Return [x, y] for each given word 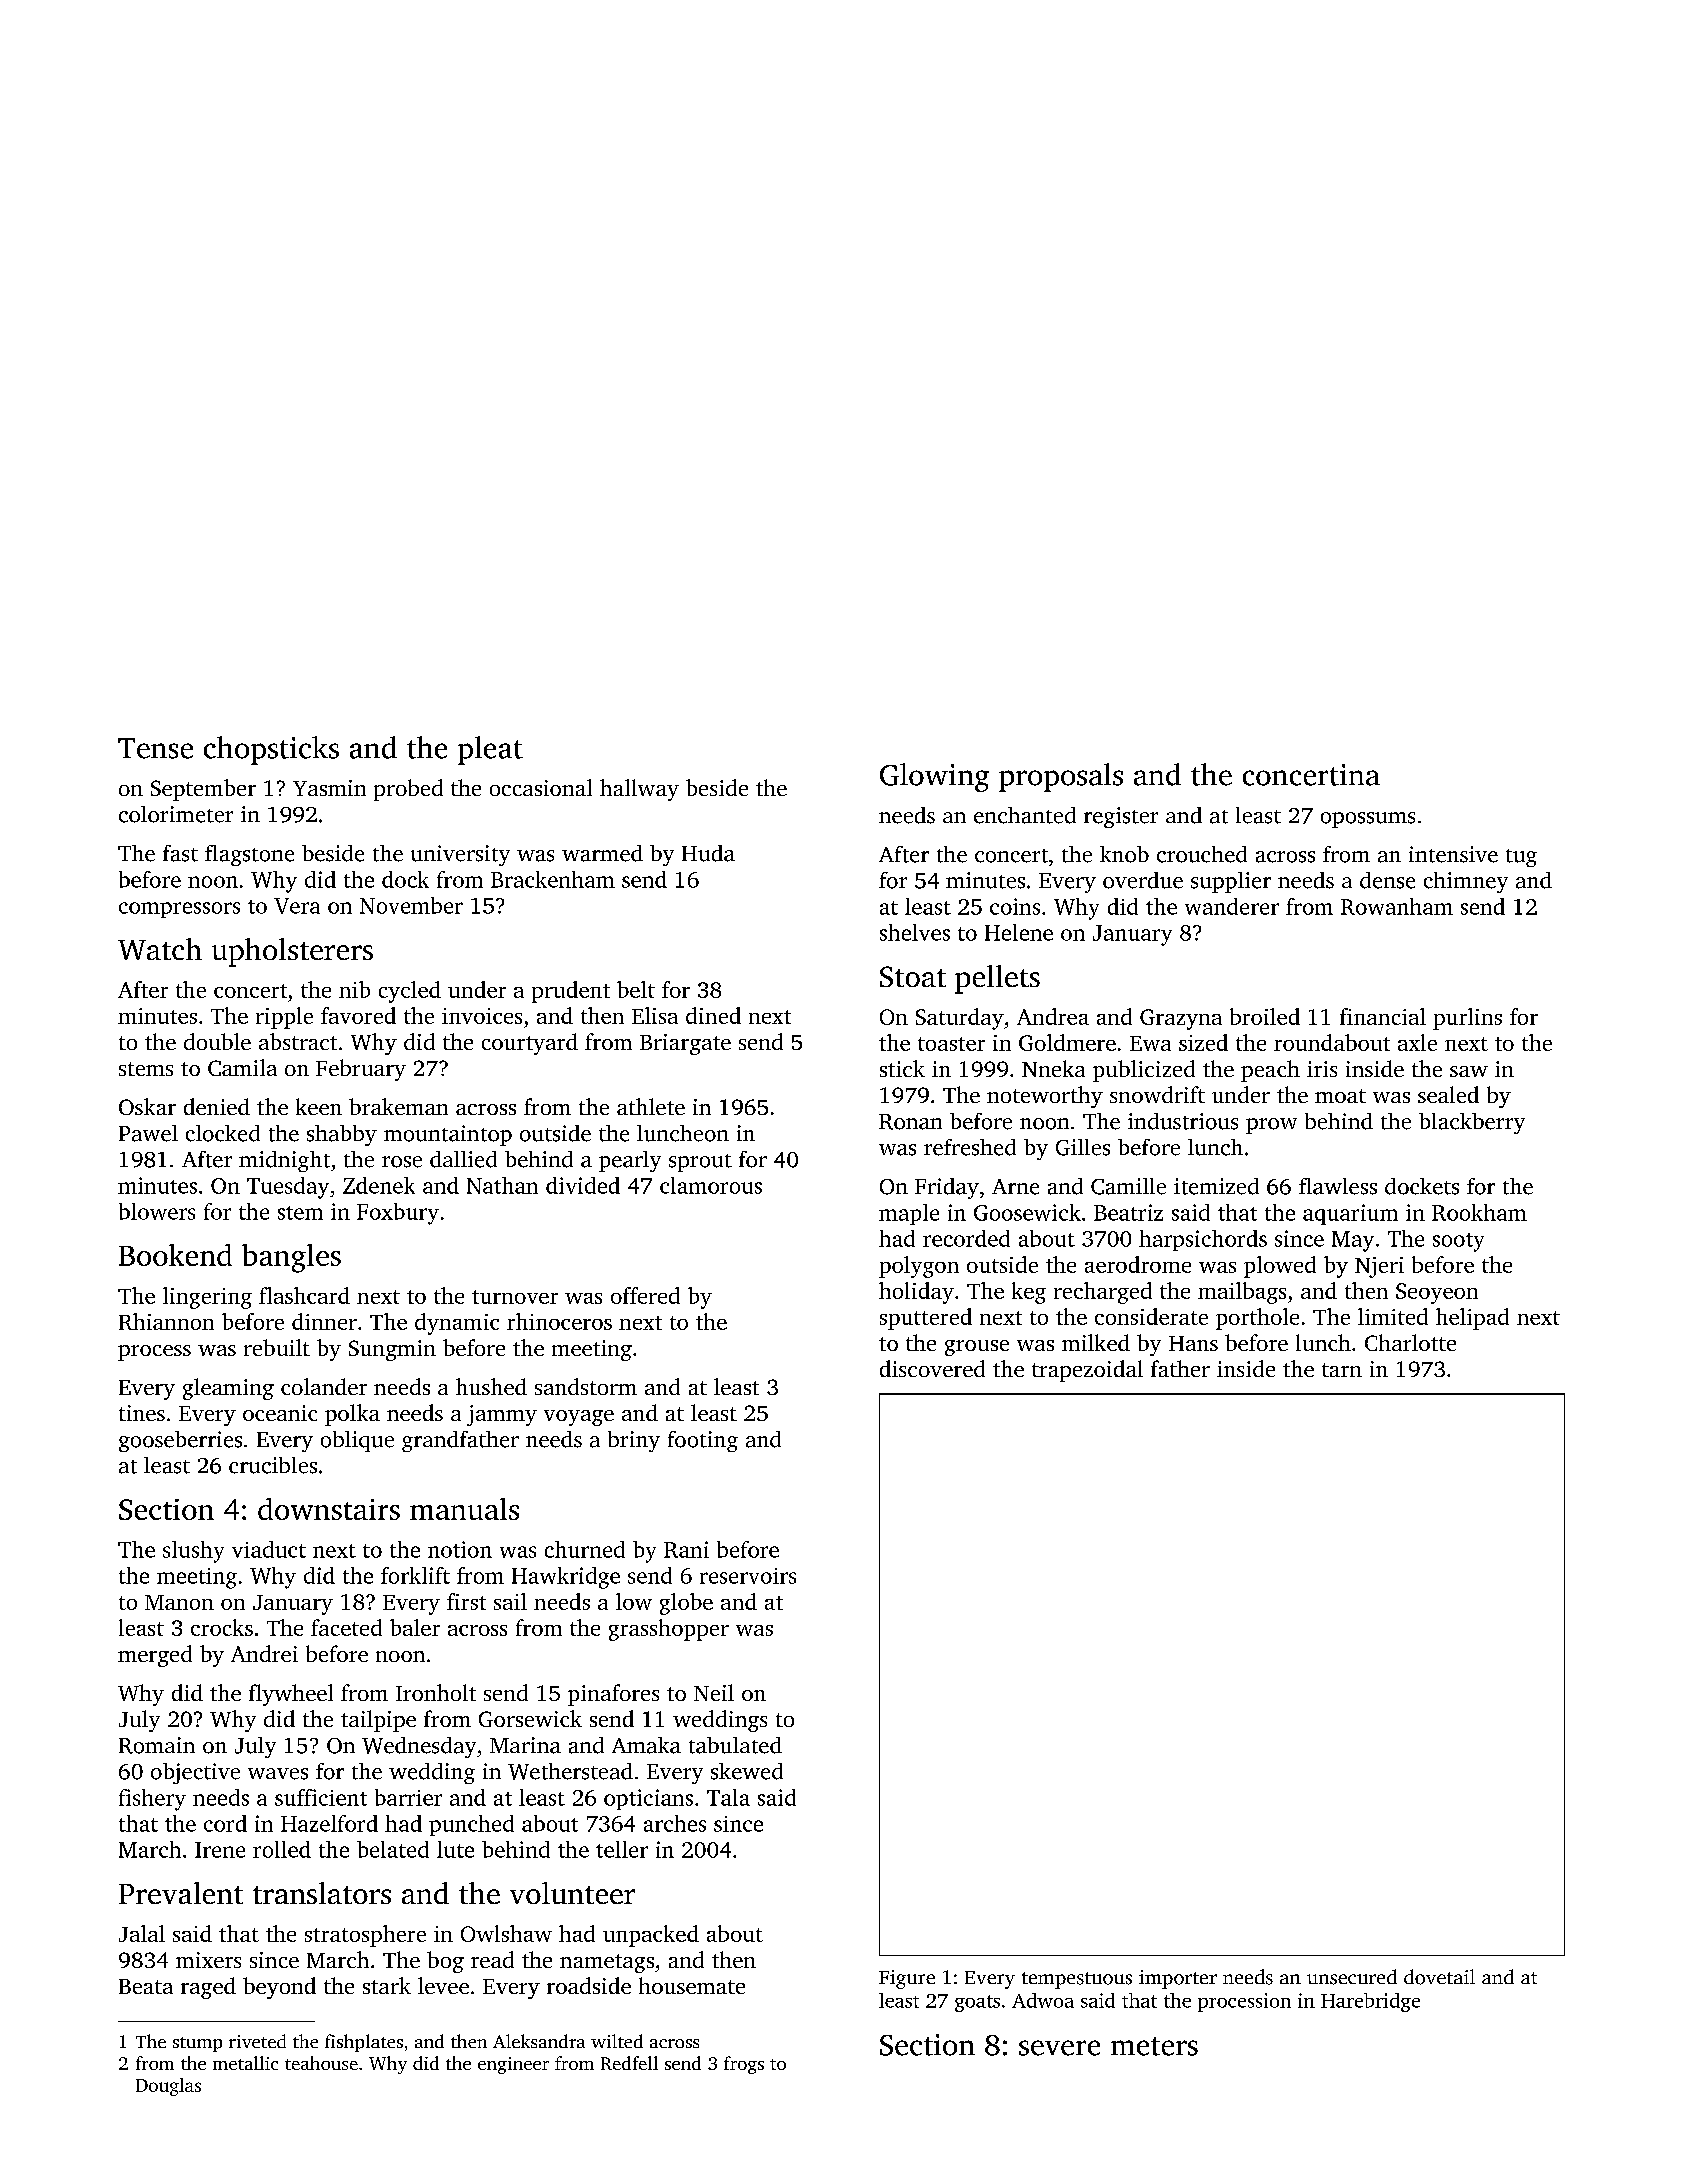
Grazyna [1181, 1019]
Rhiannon [166, 1321]
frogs [744, 2065]
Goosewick [1027, 1212]
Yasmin [329, 788]
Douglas [168, 2087]
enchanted [1025, 815]
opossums [1368, 820]
